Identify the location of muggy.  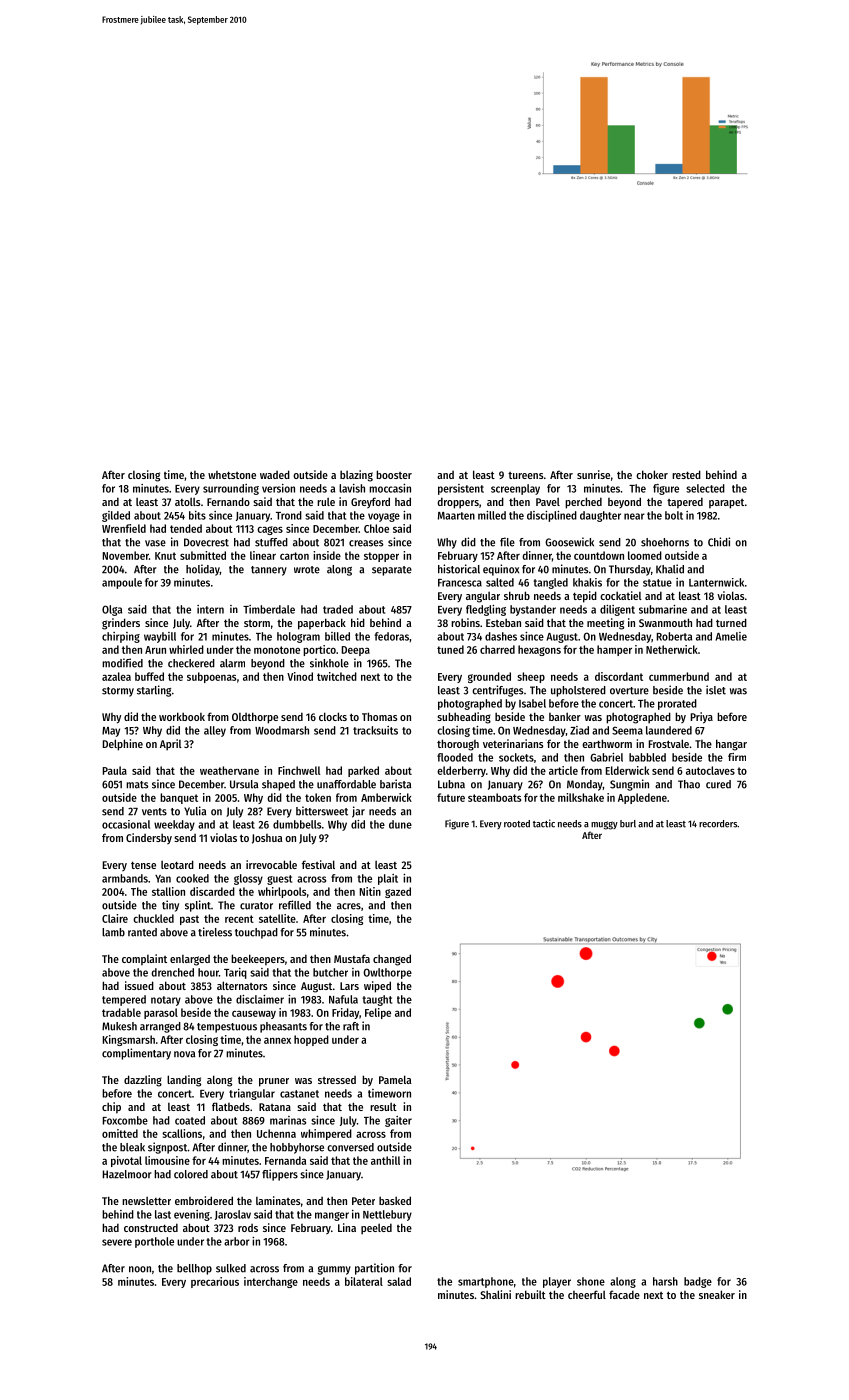
(604, 825).
